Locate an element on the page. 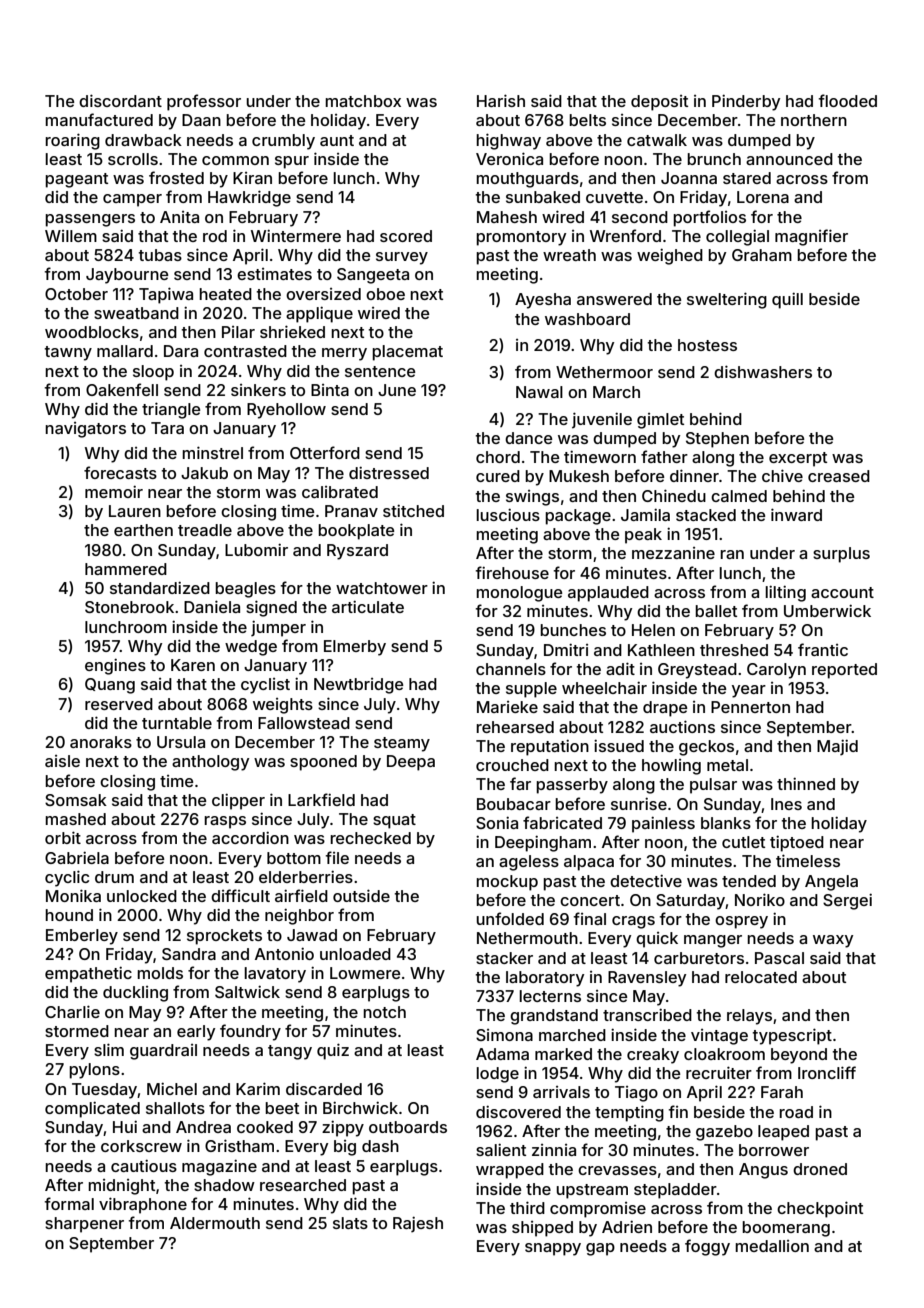 The image size is (924, 1308). unlocked is located at coordinates (142, 896).
